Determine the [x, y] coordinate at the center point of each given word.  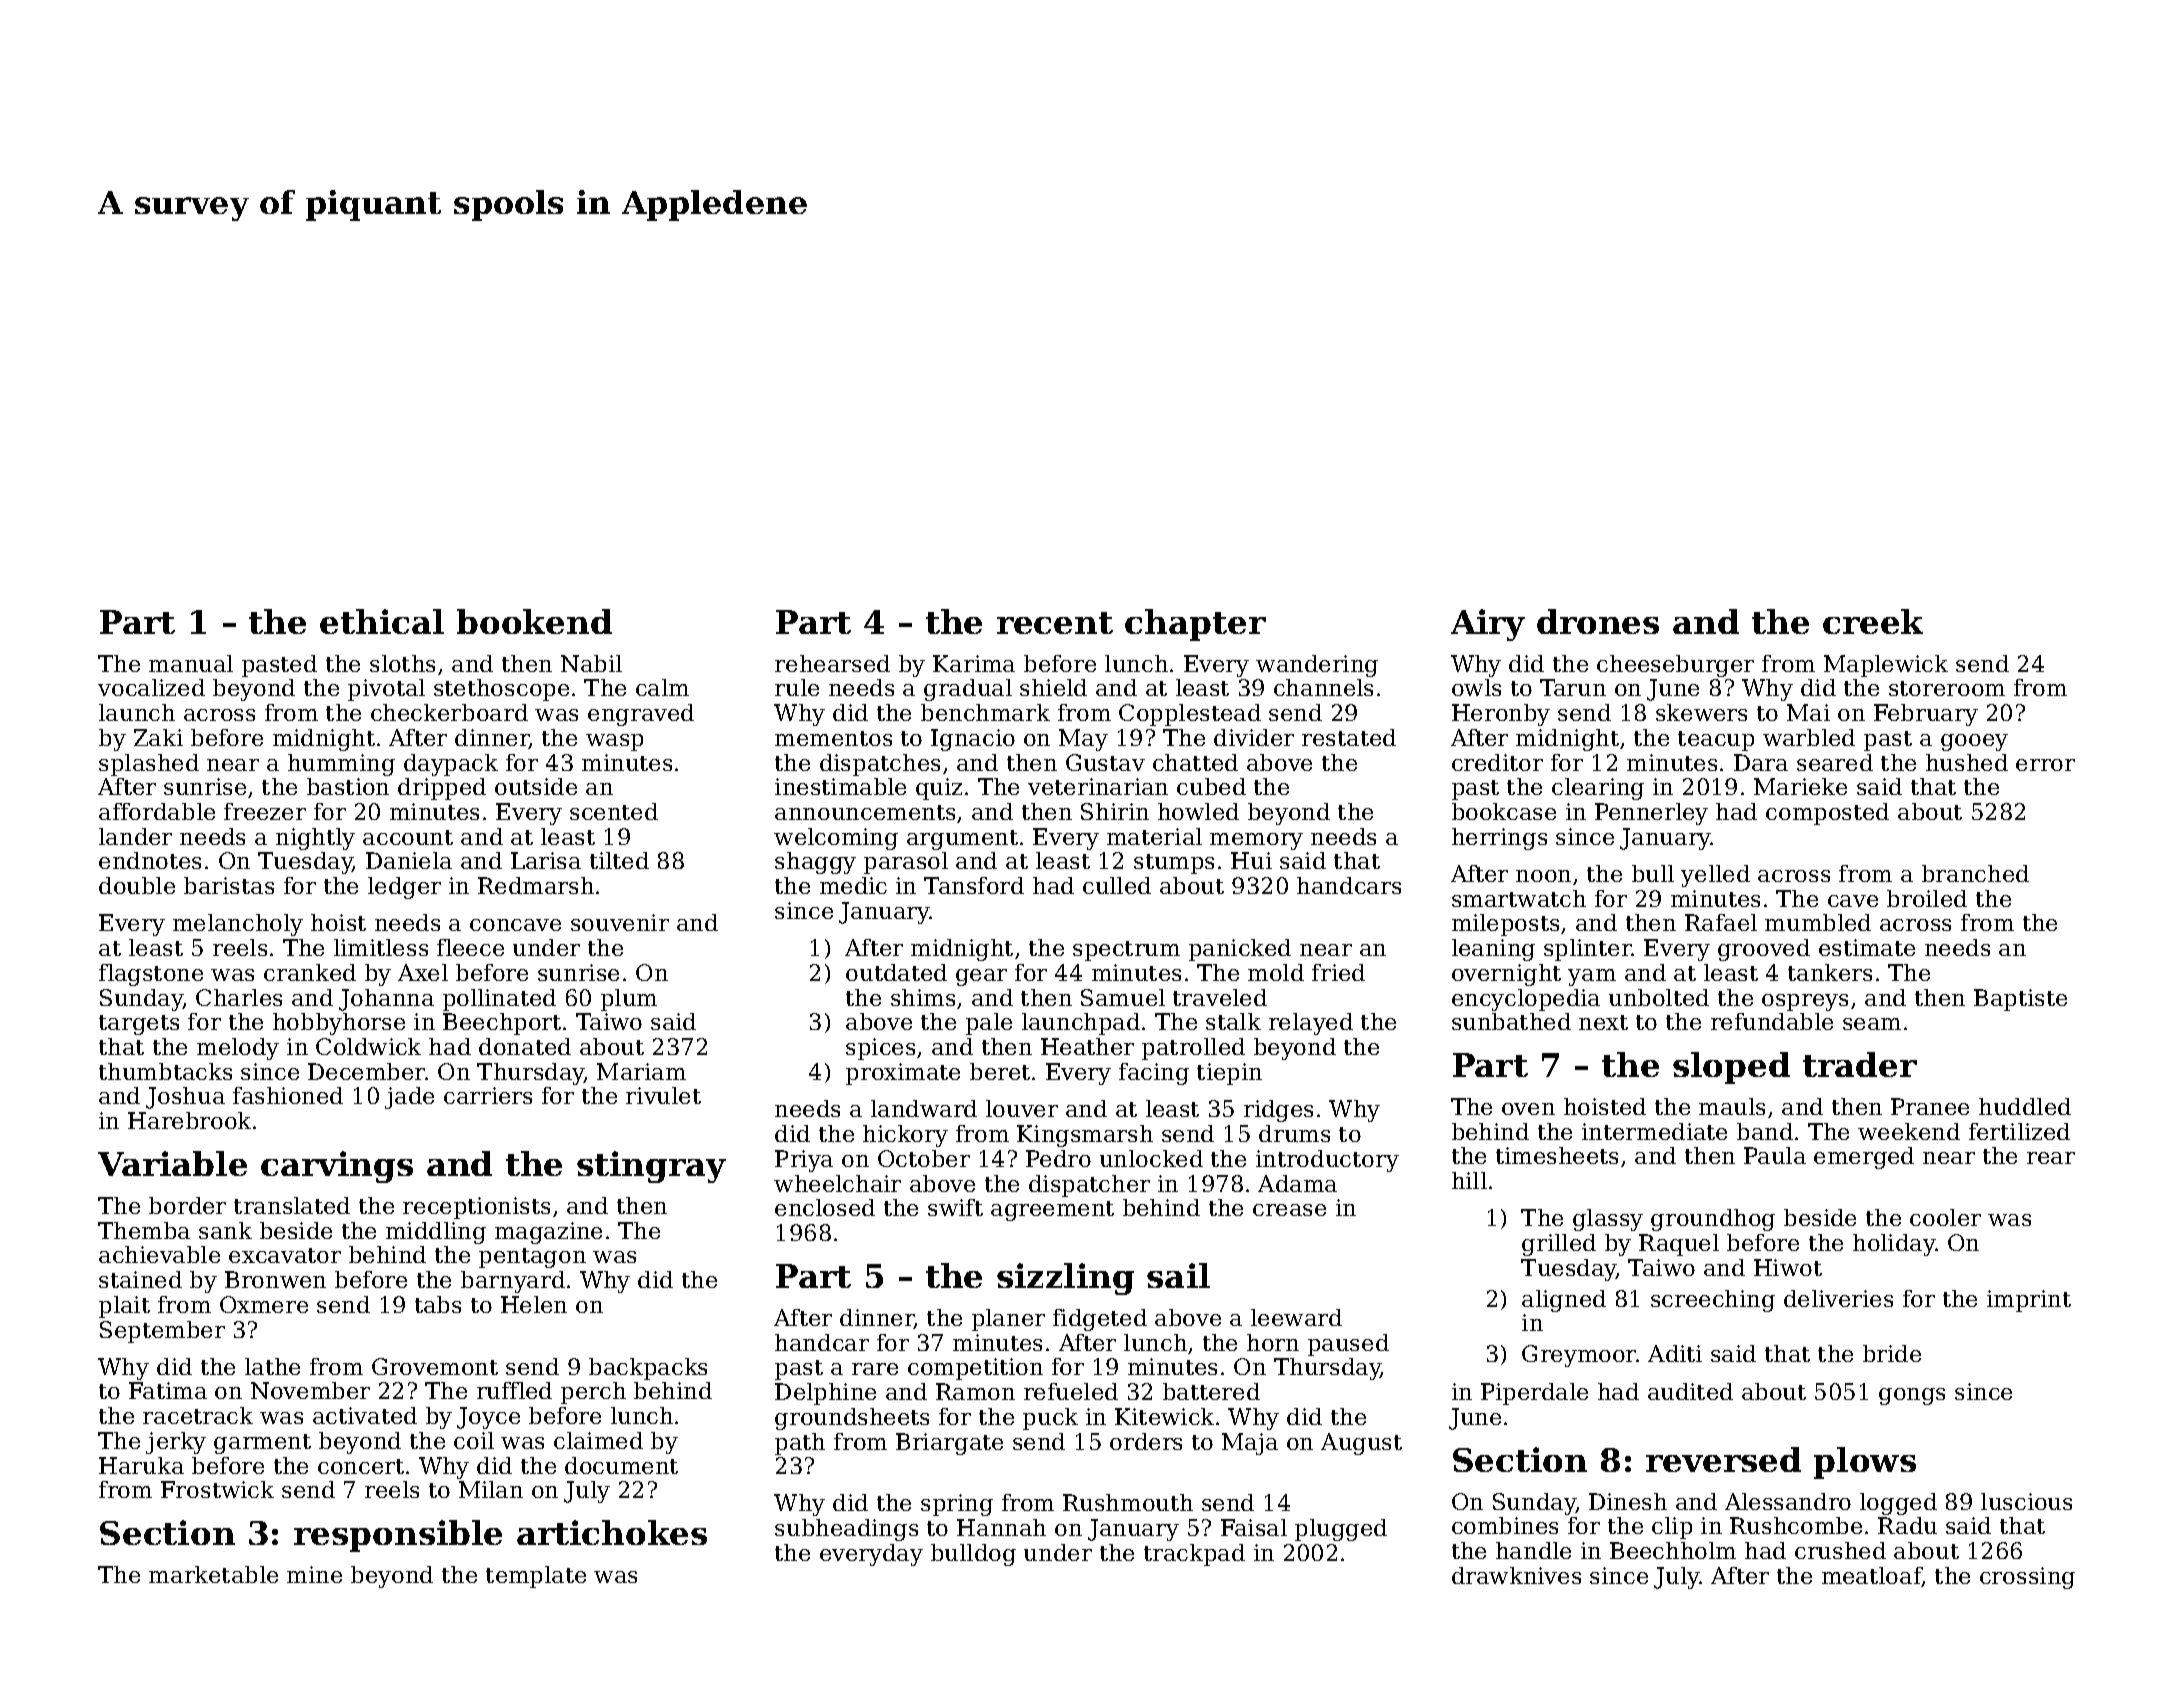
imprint [2029, 1301]
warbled [1809, 737]
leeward [1296, 1317]
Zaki [158, 737]
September [162, 1332]
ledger [404, 888]
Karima [974, 663]
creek [1873, 621]
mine [314, 1574]
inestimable [840, 786]
